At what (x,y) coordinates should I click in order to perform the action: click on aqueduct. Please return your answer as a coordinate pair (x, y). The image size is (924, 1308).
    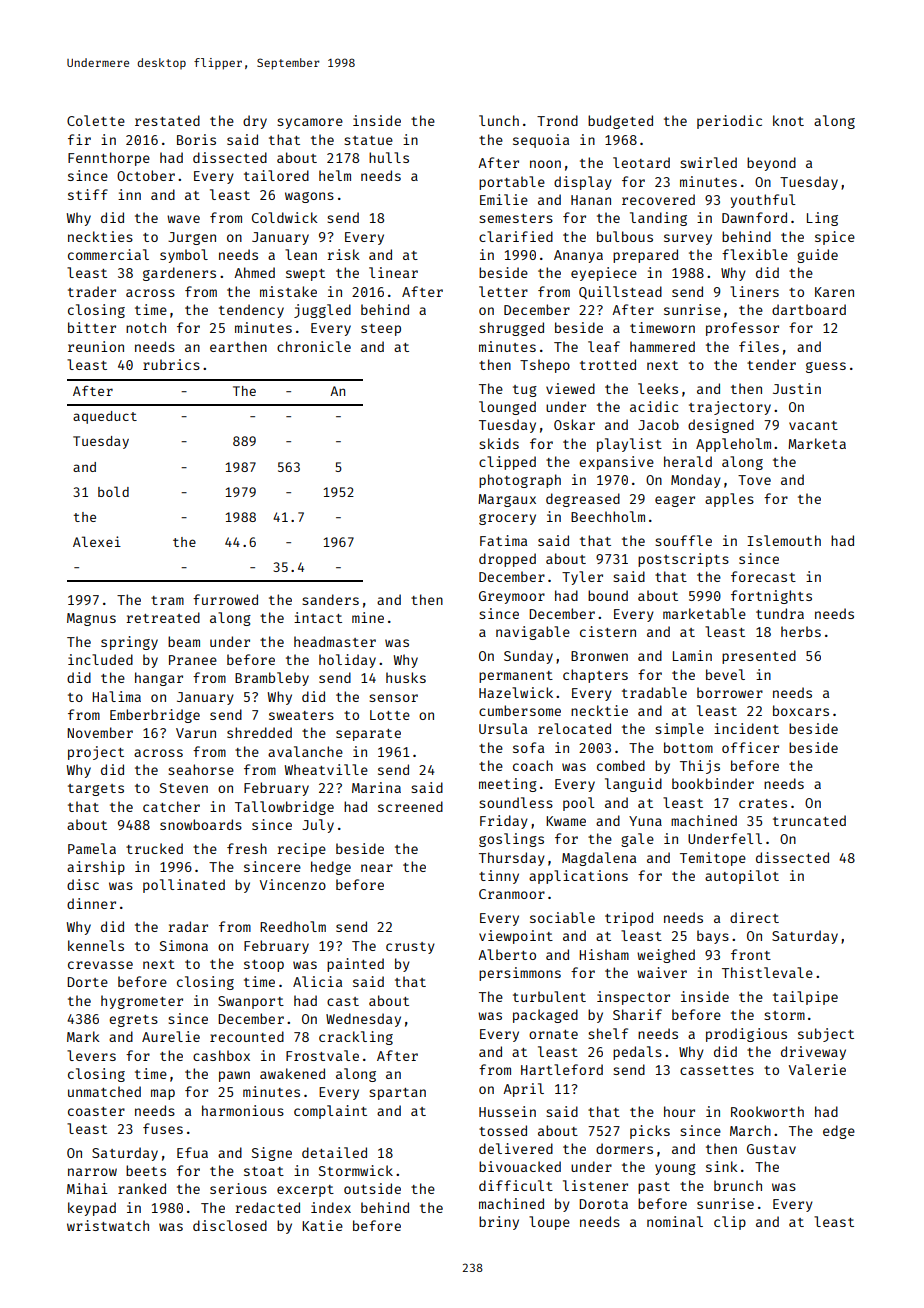
    Looking at the image, I should click on (105, 417).
